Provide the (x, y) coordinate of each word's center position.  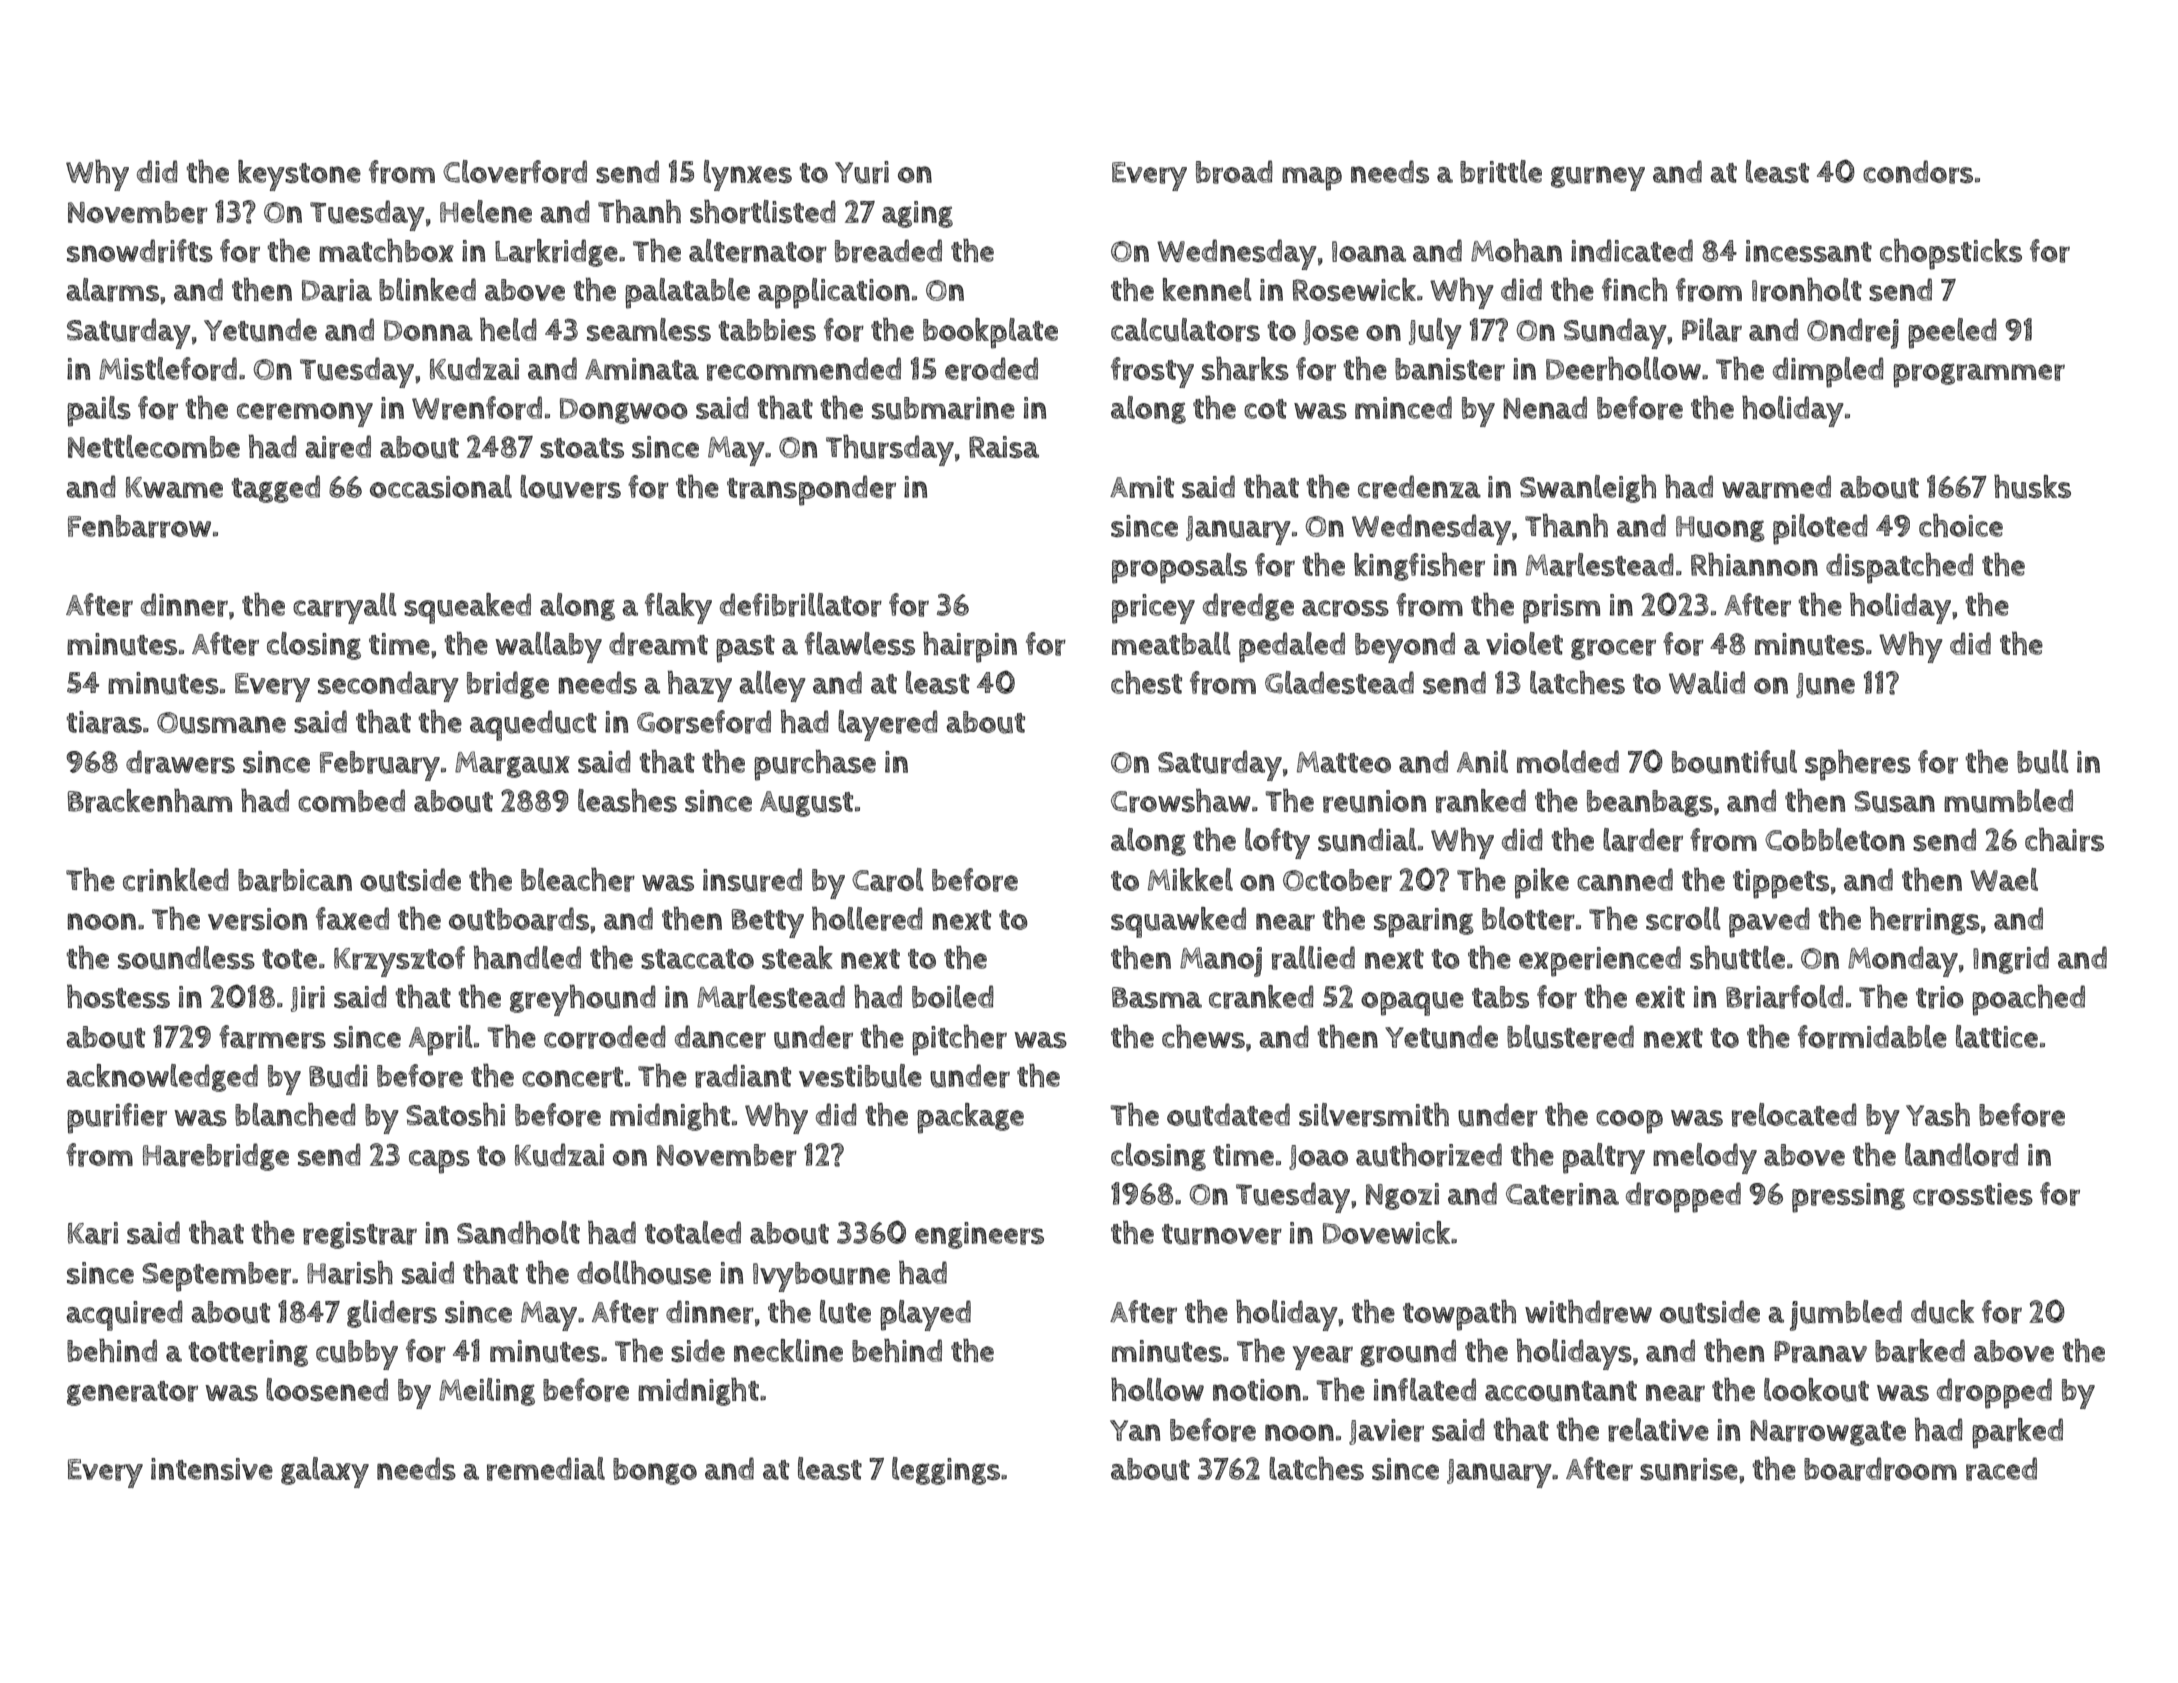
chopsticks (1951, 254)
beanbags (1650, 803)
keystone (299, 175)
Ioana (1369, 251)
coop (1629, 1122)
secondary (388, 686)
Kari (93, 1233)
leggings (946, 1471)
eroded (991, 369)
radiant (743, 1076)
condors (1918, 172)
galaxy (325, 1472)
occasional (441, 486)
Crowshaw (1181, 801)
